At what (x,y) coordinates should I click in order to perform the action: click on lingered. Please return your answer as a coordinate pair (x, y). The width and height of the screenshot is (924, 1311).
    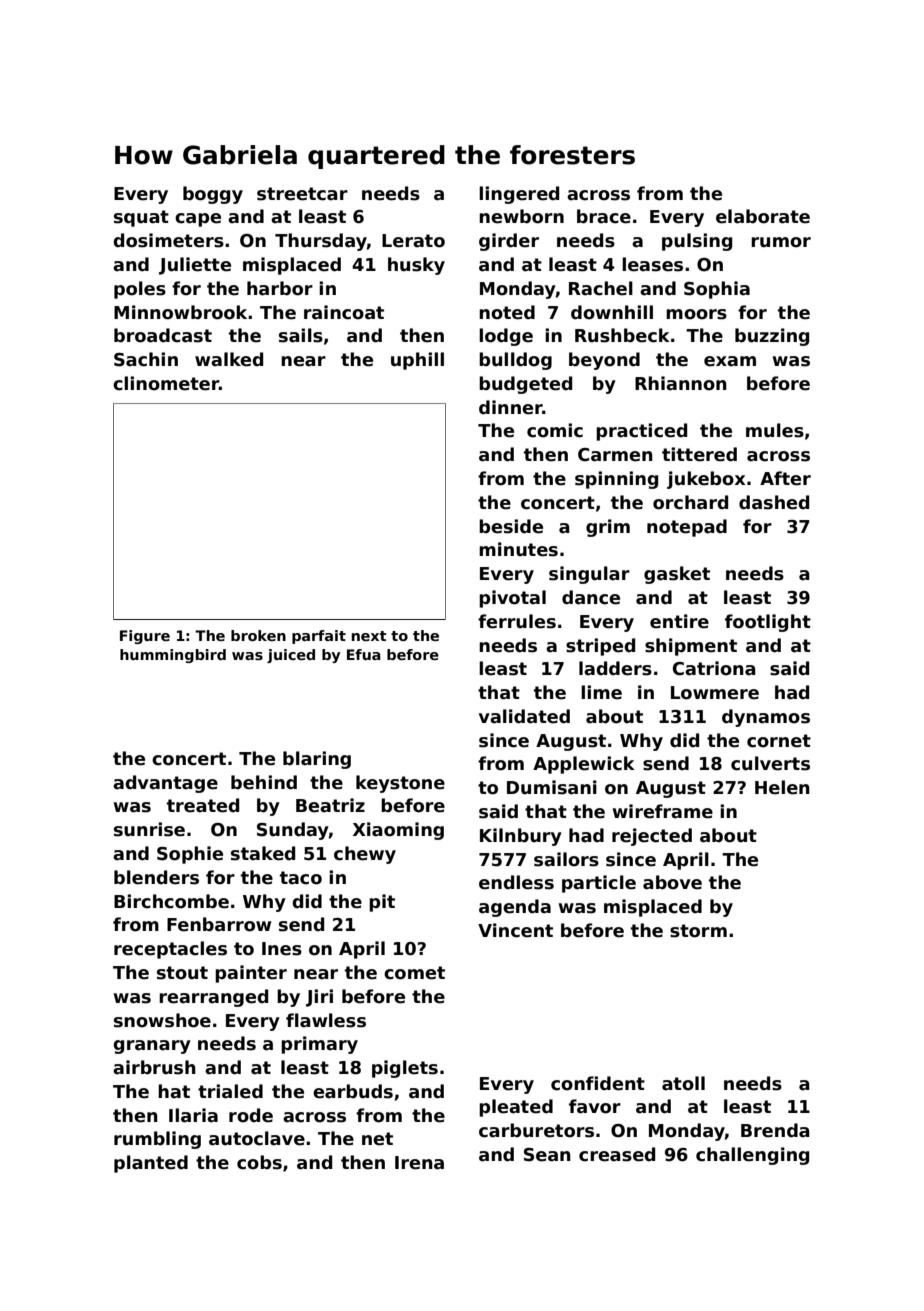
    Looking at the image, I should click on (519, 195).
